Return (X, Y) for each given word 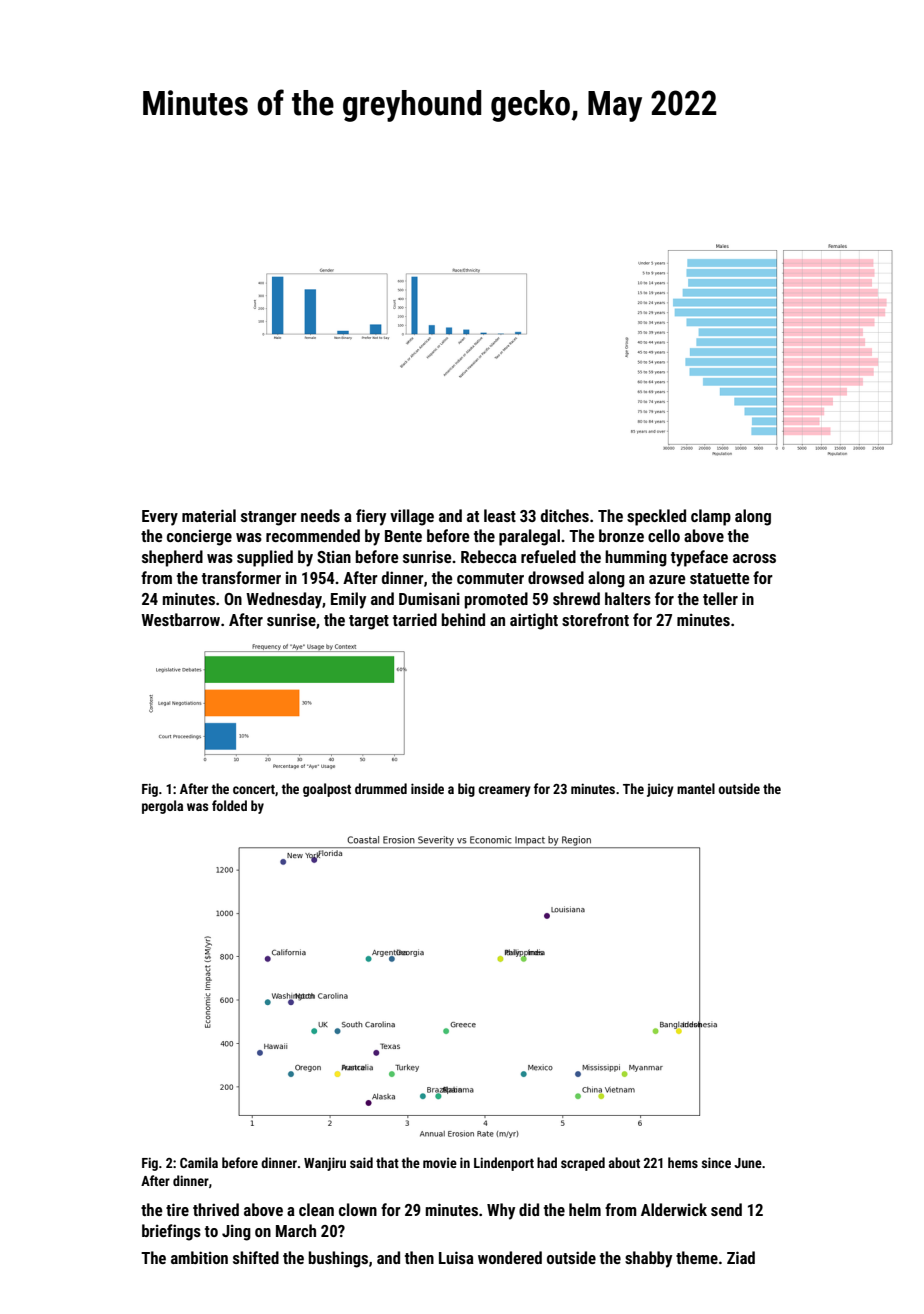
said (361, 1162)
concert (254, 789)
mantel (696, 788)
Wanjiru (325, 1164)
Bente (403, 536)
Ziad (741, 1257)
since (716, 1162)
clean (316, 1209)
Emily (348, 600)
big (466, 790)
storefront (595, 619)
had (547, 1162)
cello (664, 535)
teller (720, 598)
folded (229, 805)
